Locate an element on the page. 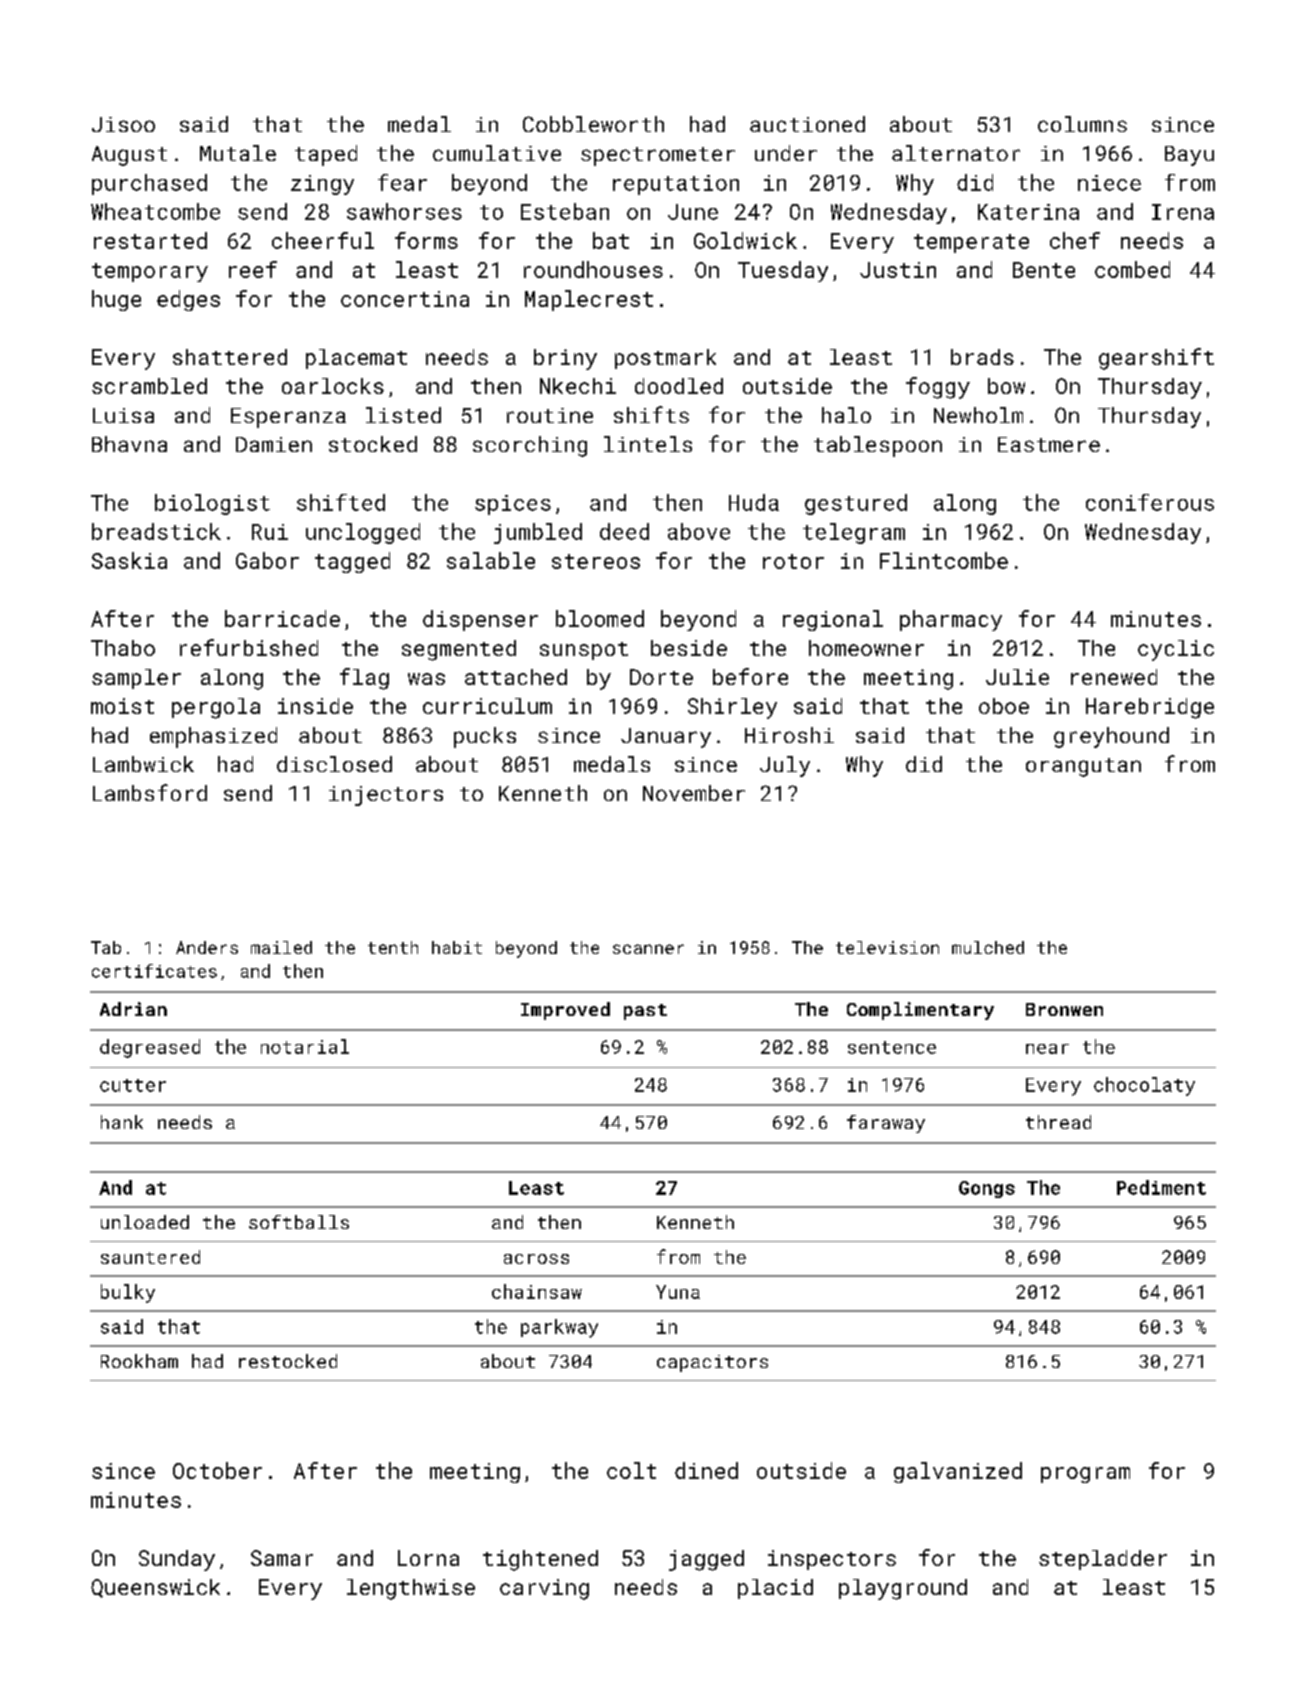  program is located at coordinates (1085, 1475).
